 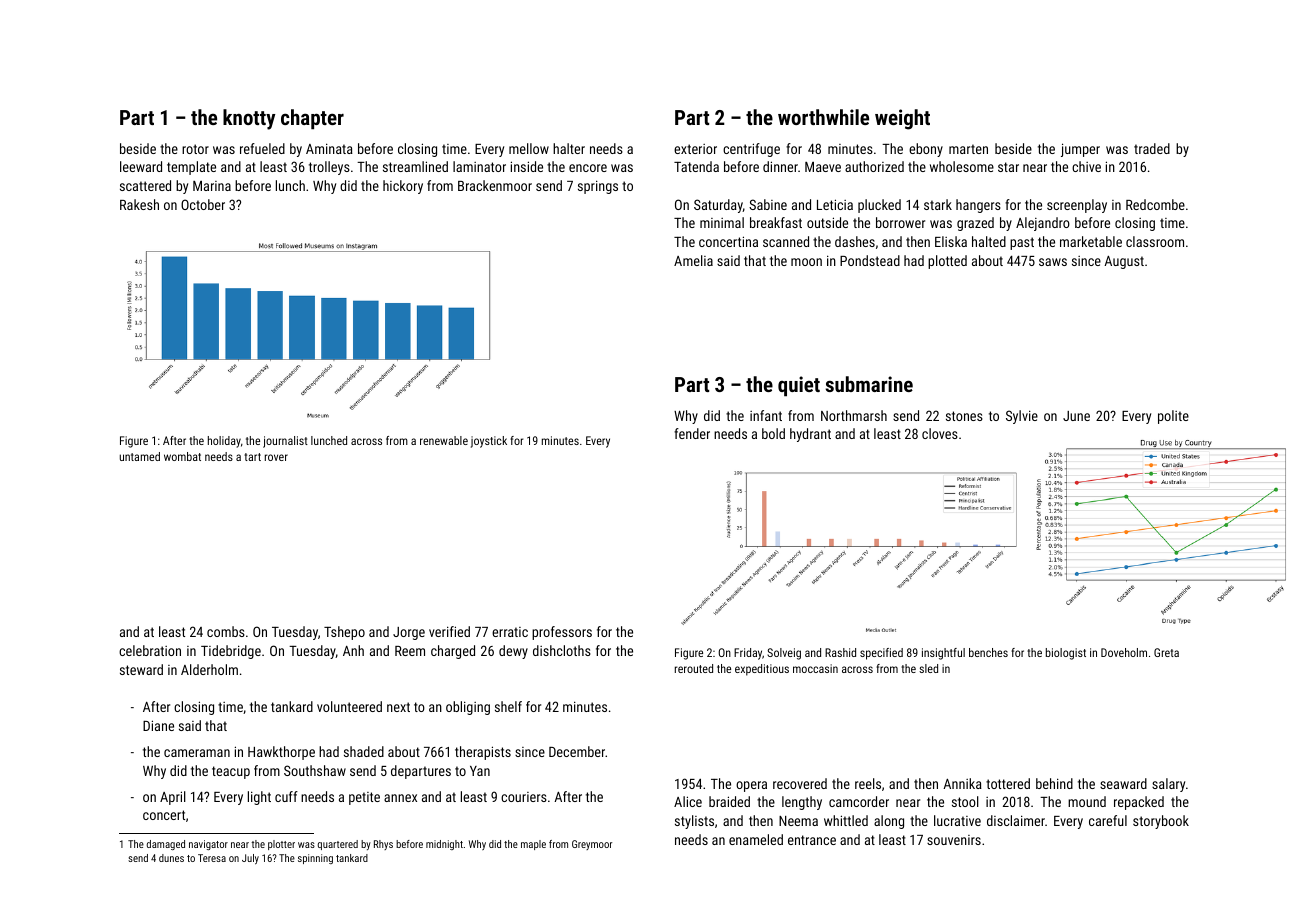 I want to click on holiday, so click(x=224, y=442).
